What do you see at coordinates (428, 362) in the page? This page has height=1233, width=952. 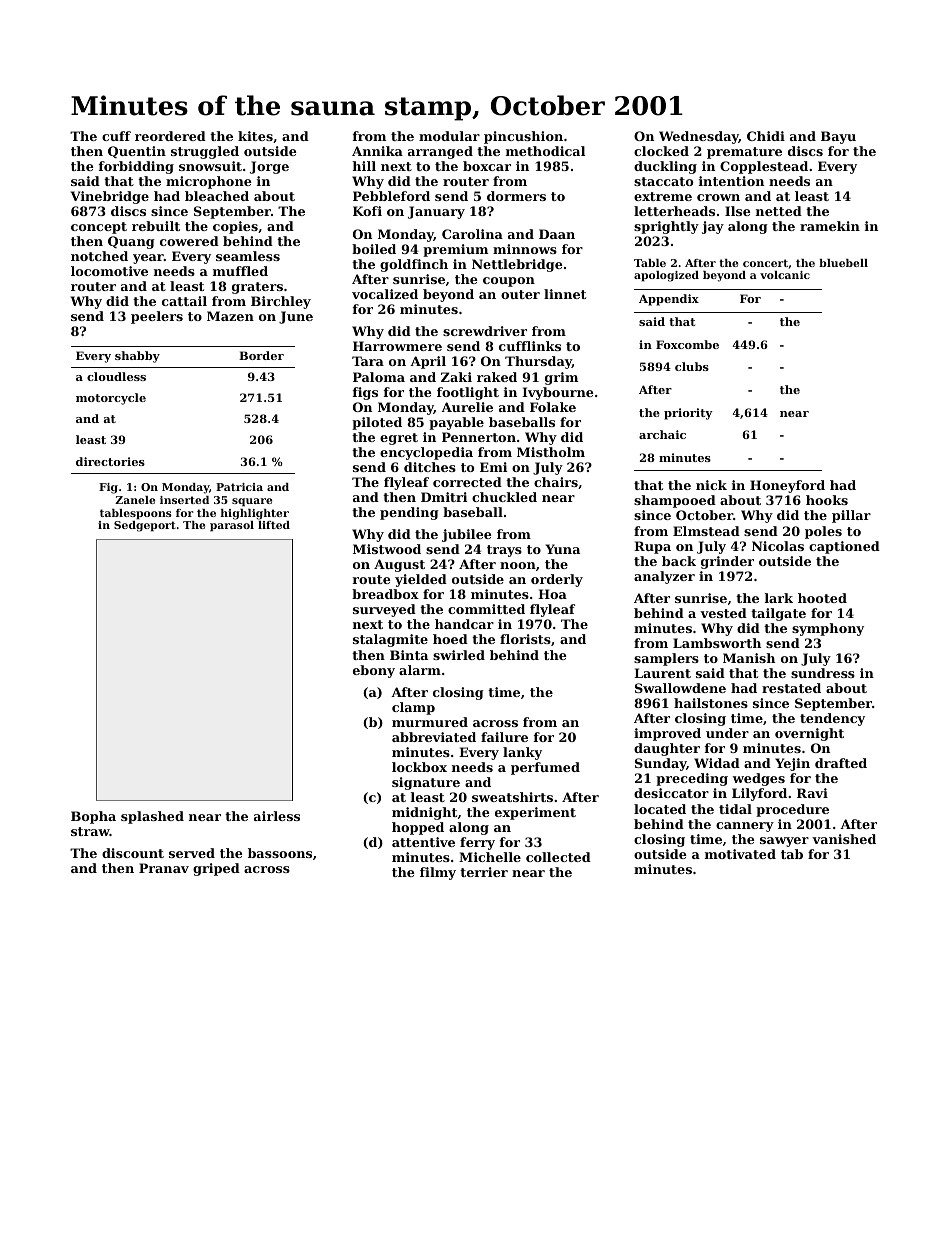 I see `April` at bounding box center [428, 362].
